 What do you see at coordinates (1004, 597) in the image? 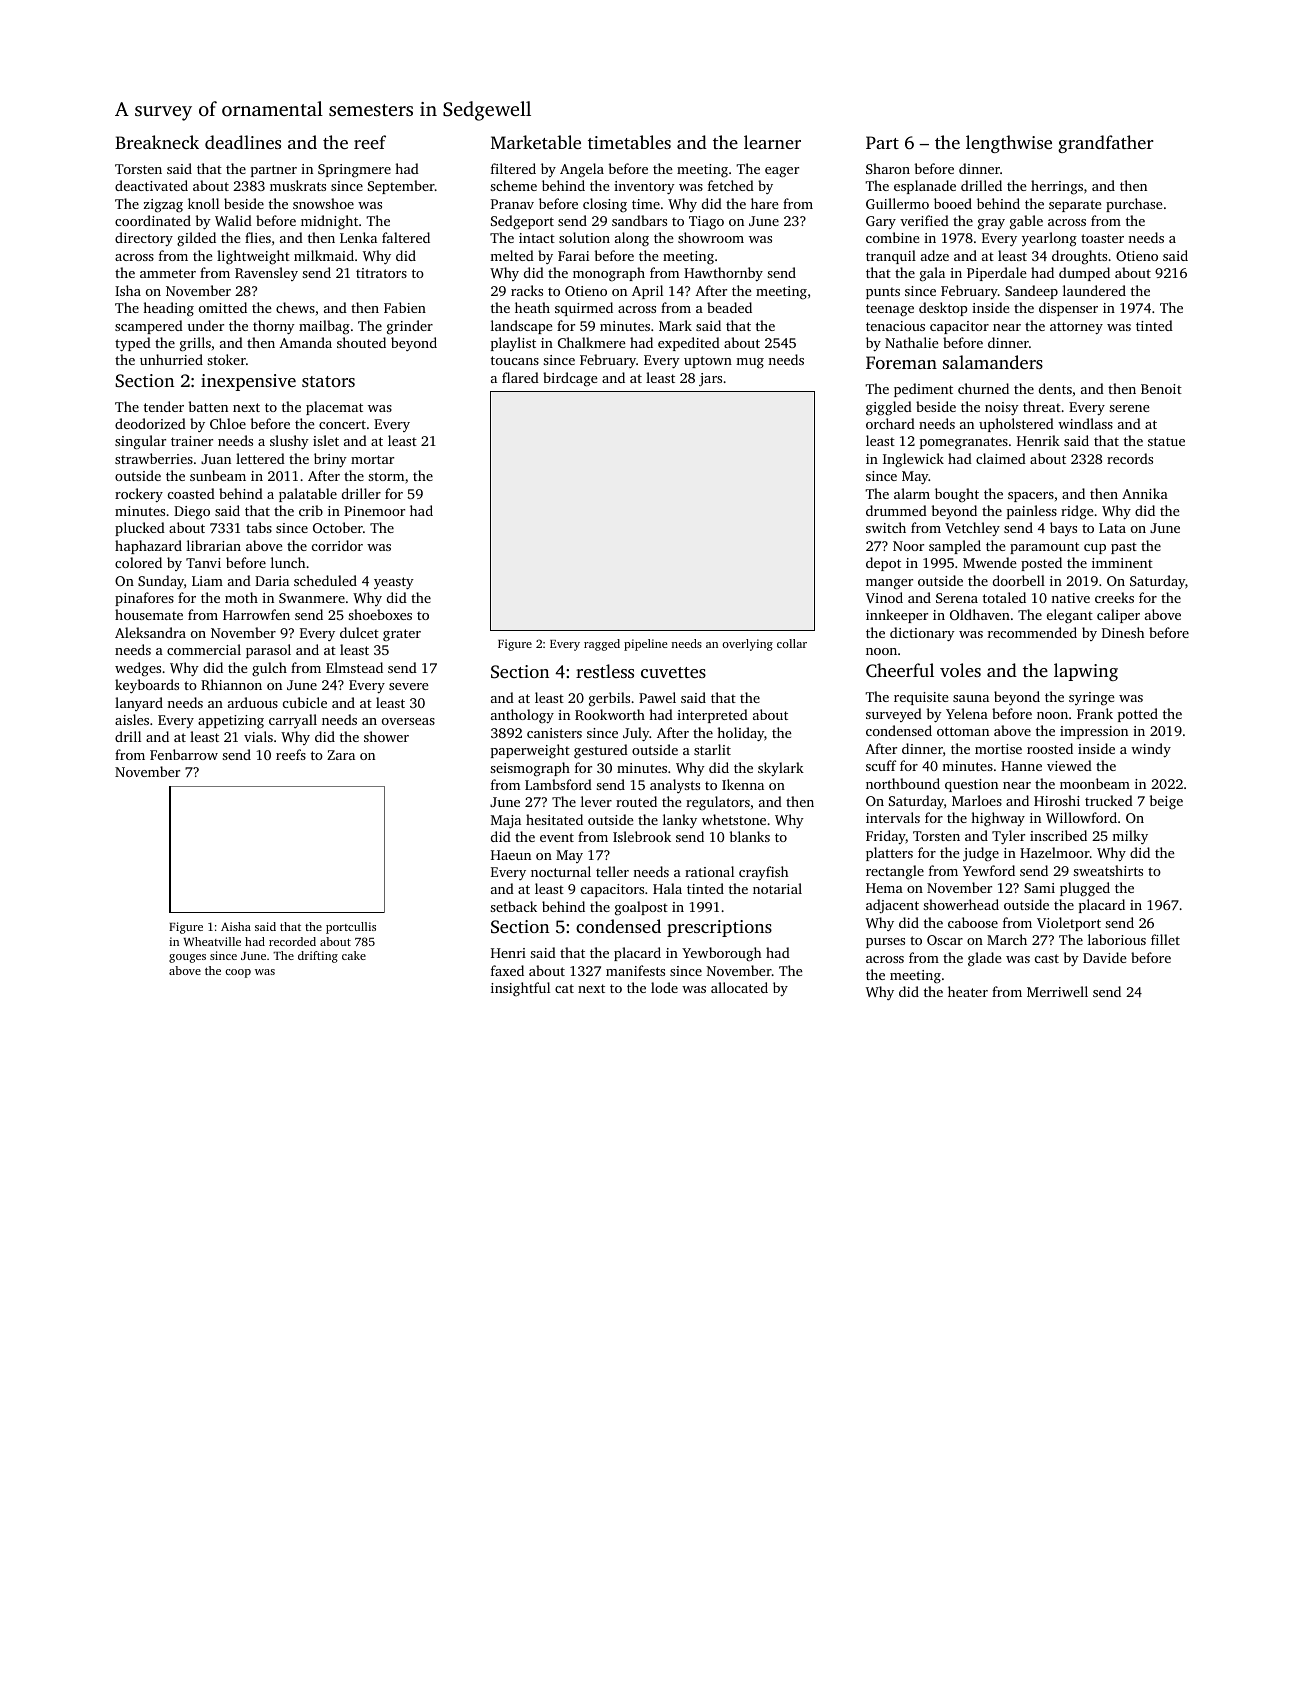
I see `totaled` at bounding box center [1004, 597].
